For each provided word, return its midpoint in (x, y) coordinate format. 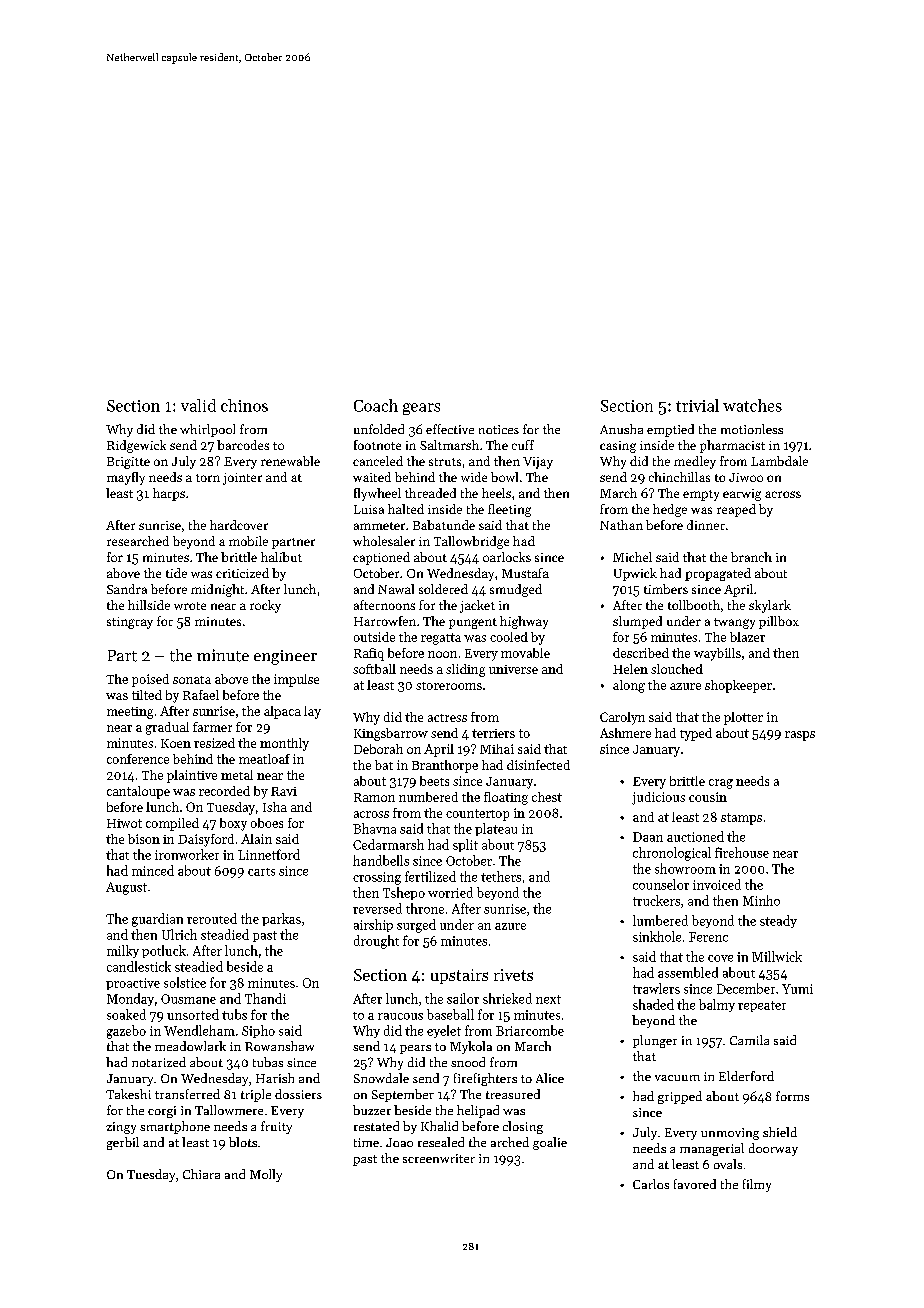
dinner (706, 525)
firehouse (742, 852)
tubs (234, 1014)
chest (547, 797)
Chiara (201, 1174)
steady (778, 921)
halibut (281, 557)
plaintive (192, 776)
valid (198, 405)
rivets (513, 975)
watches (752, 405)
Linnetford (269, 854)
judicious (658, 798)
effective (450, 429)
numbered (428, 797)
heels (496, 493)
